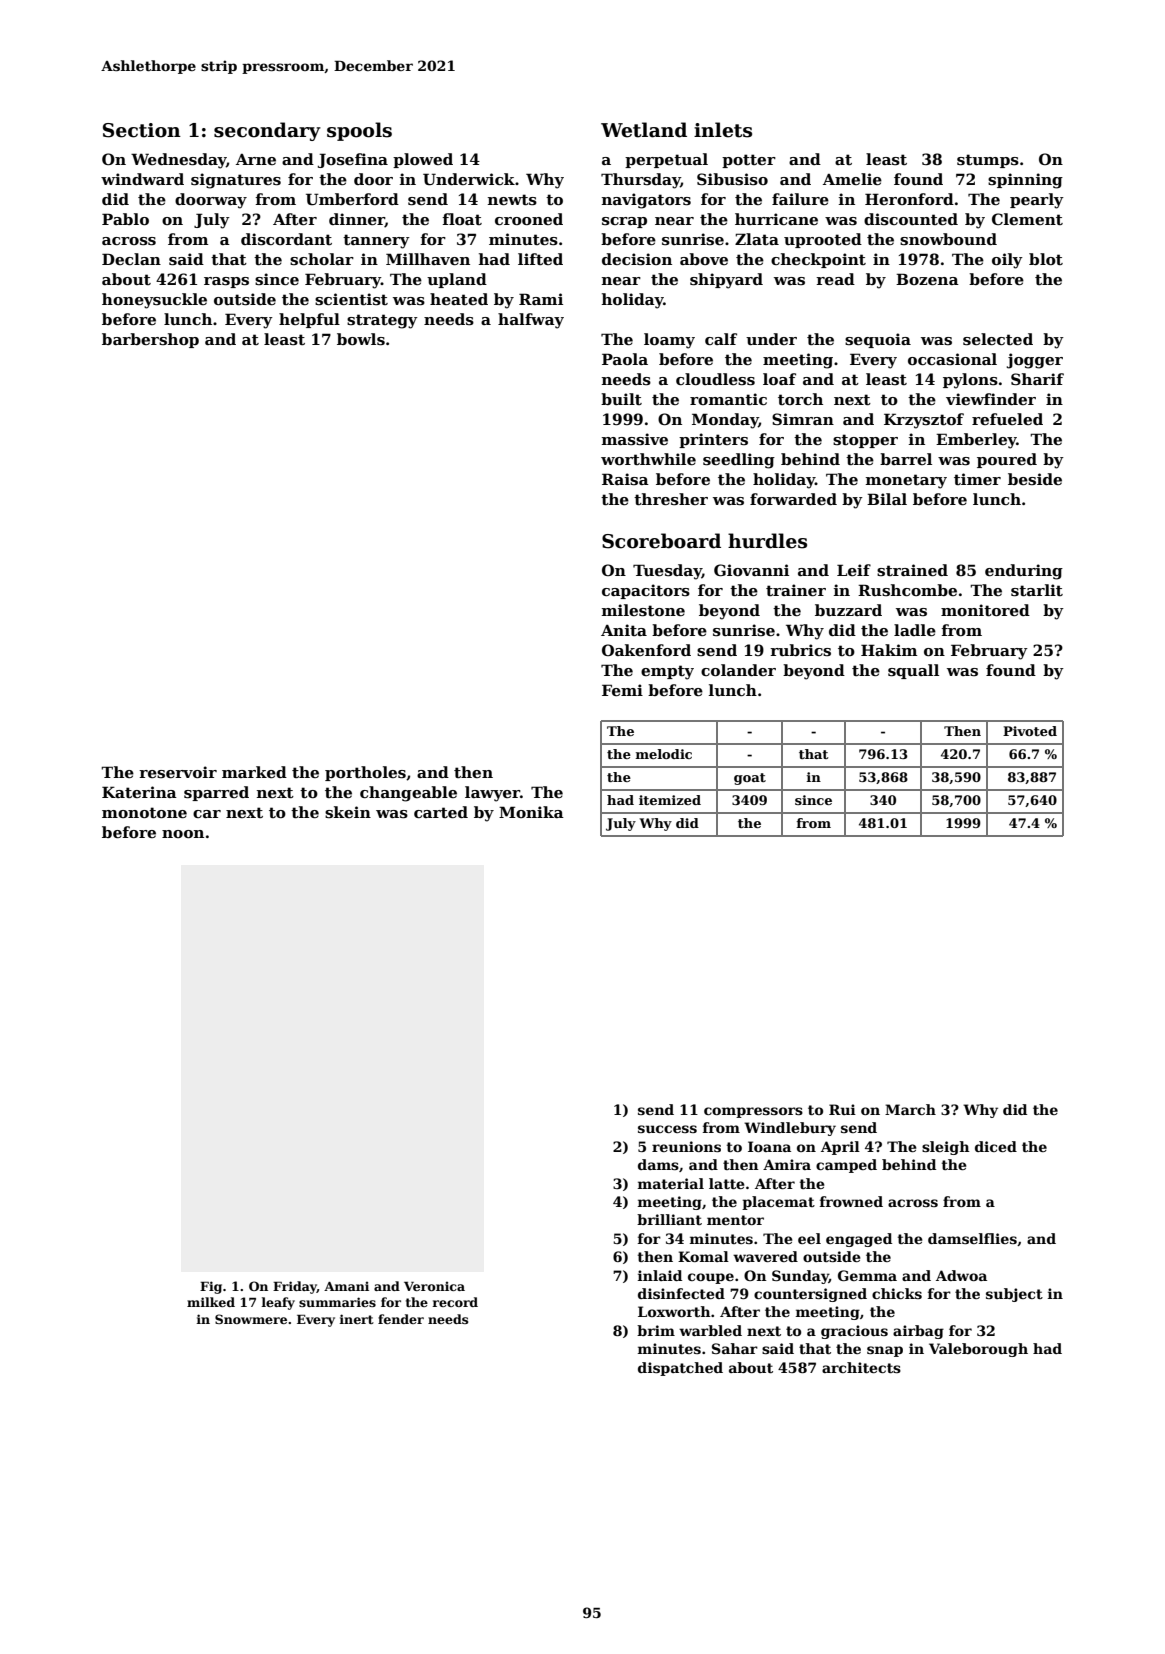  I want to click on reservoir, so click(178, 772).
